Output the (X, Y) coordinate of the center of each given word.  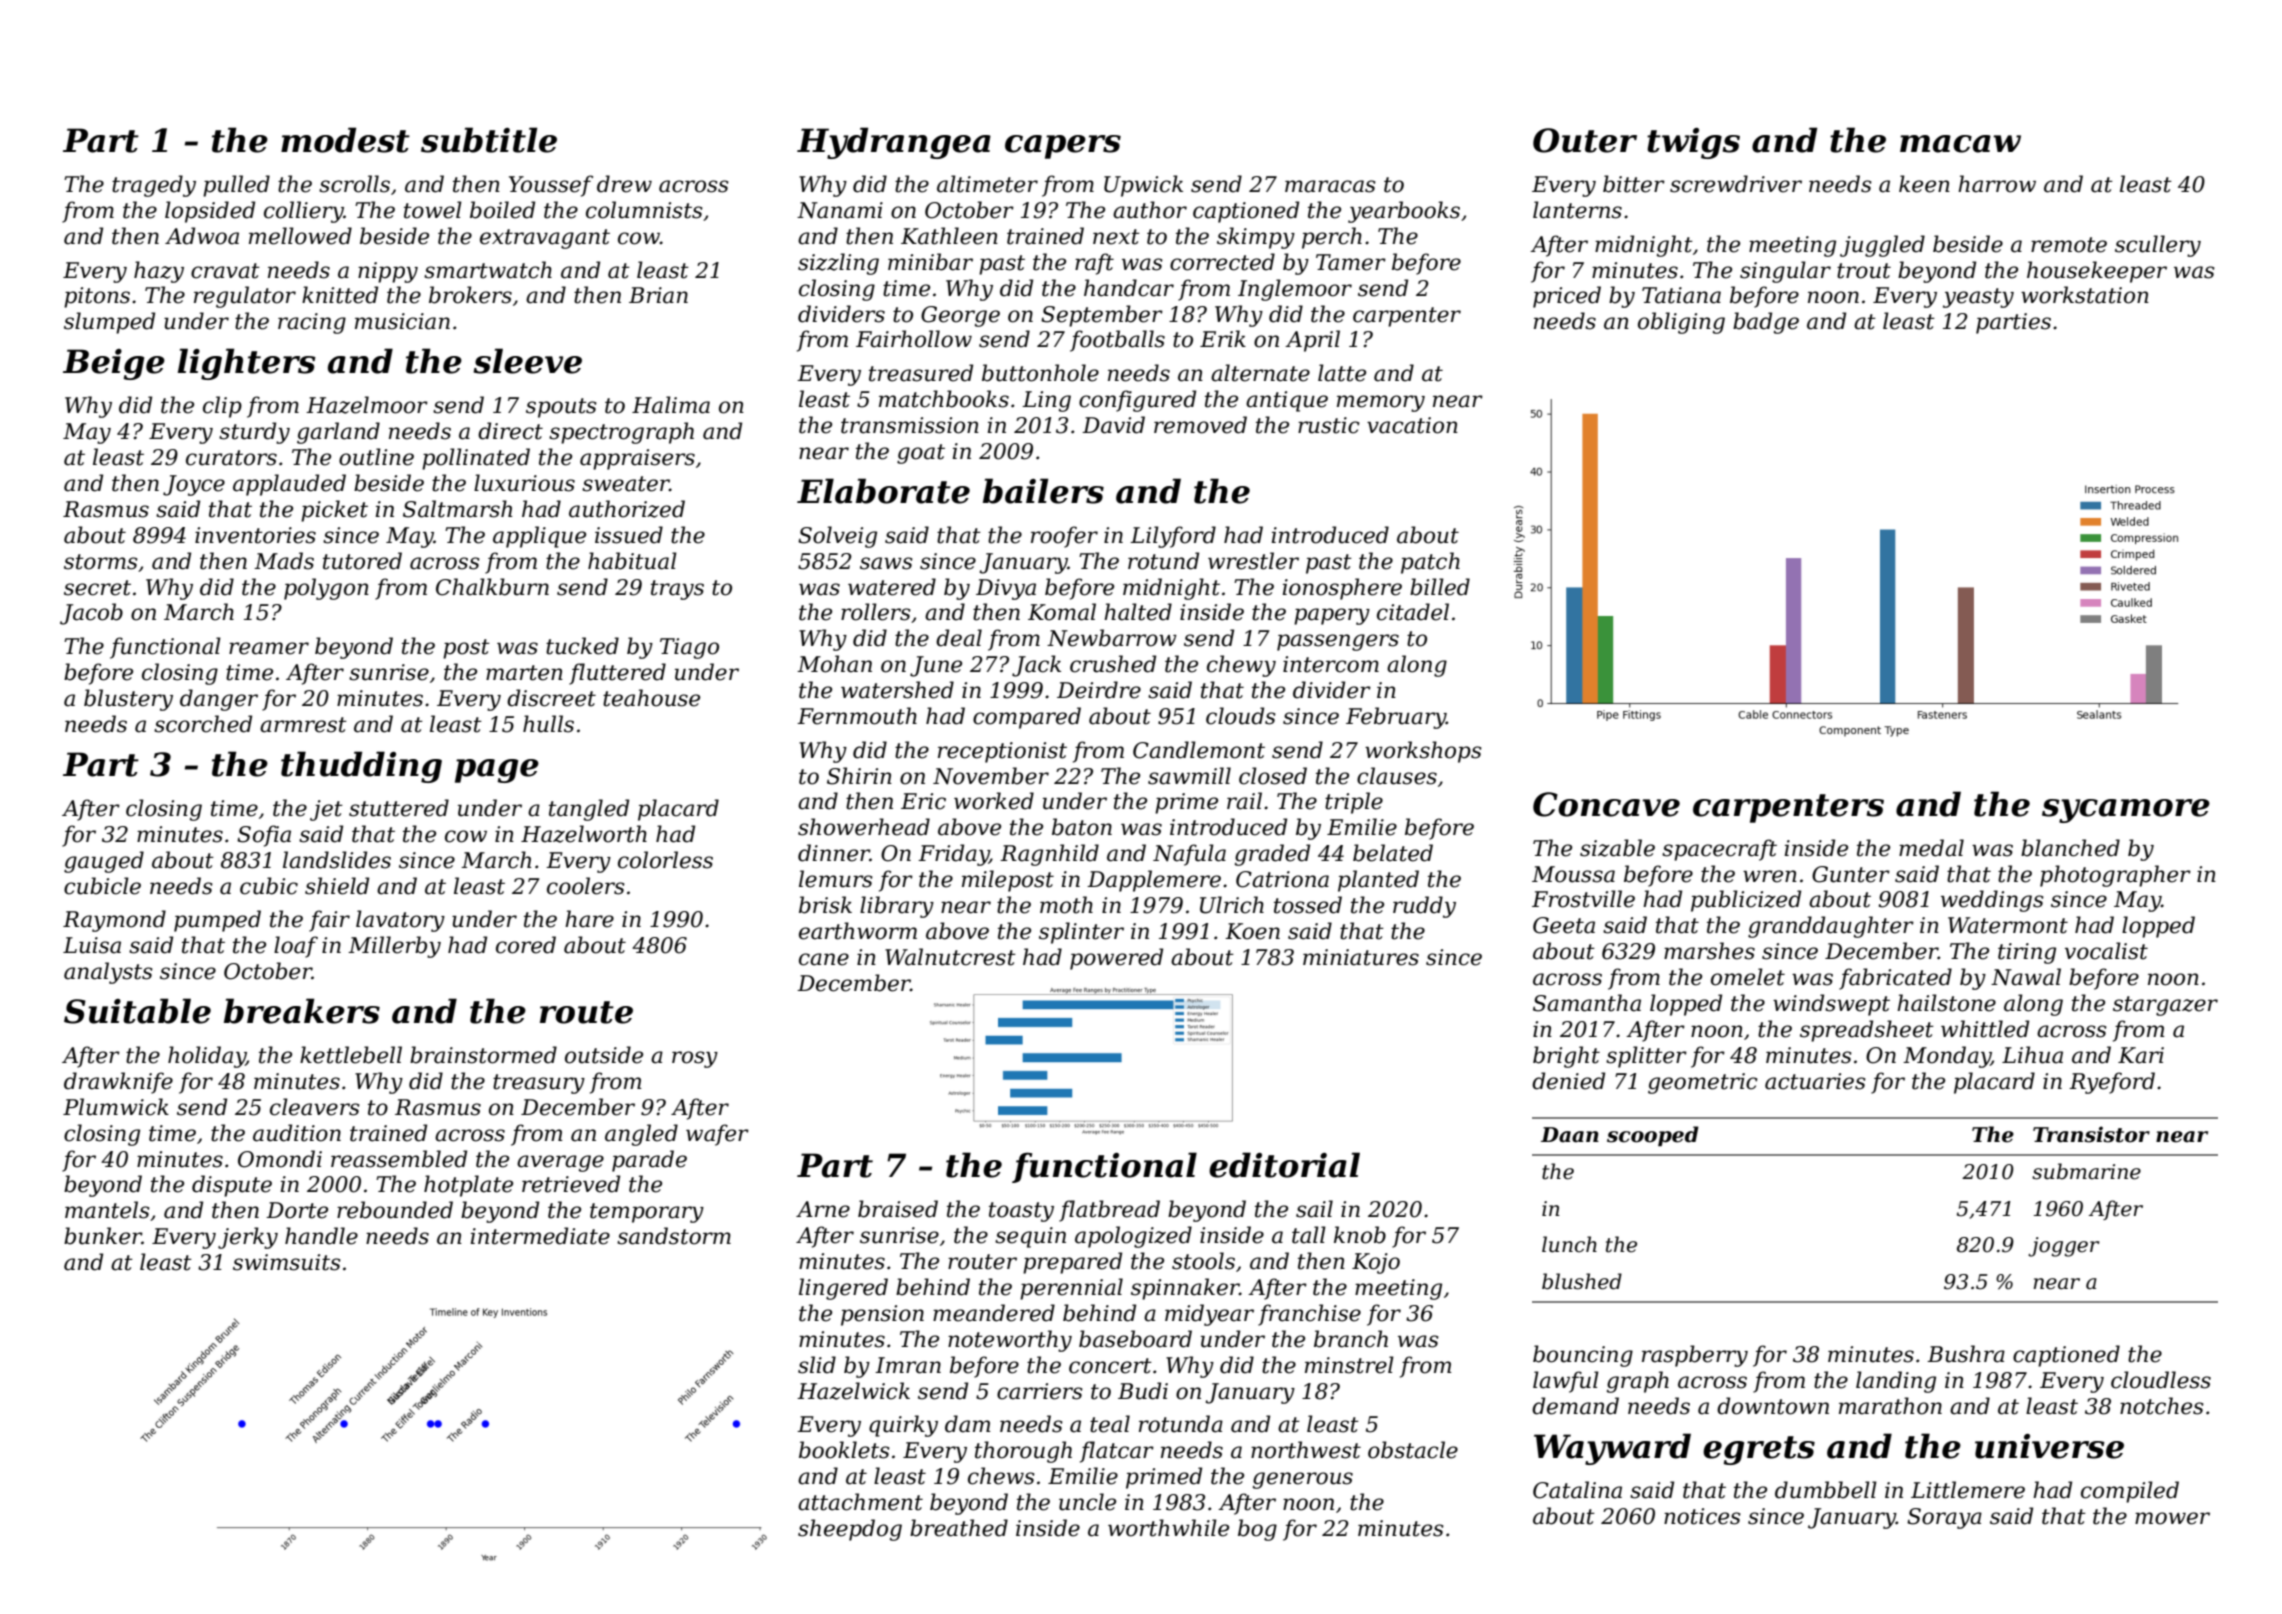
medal (1931, 848)
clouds (1240, 716)
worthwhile (1168, 1528)
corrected (1222, 262)
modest (345, 140)
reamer (269, 648)
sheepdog (850, 1530)
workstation (2085, 295)
